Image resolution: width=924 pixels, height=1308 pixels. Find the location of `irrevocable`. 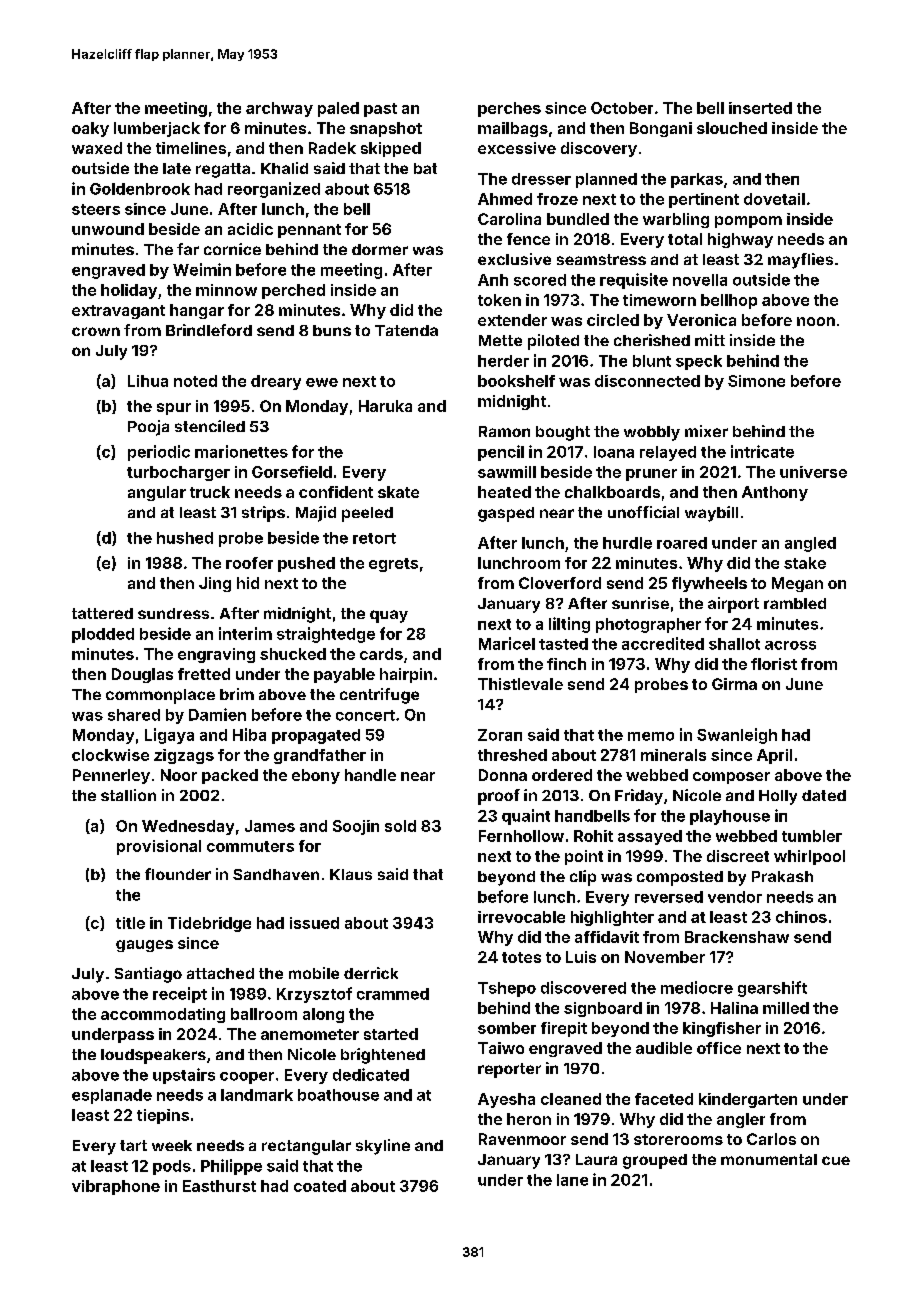

irrevocable is located at coordinates (521, 917).
